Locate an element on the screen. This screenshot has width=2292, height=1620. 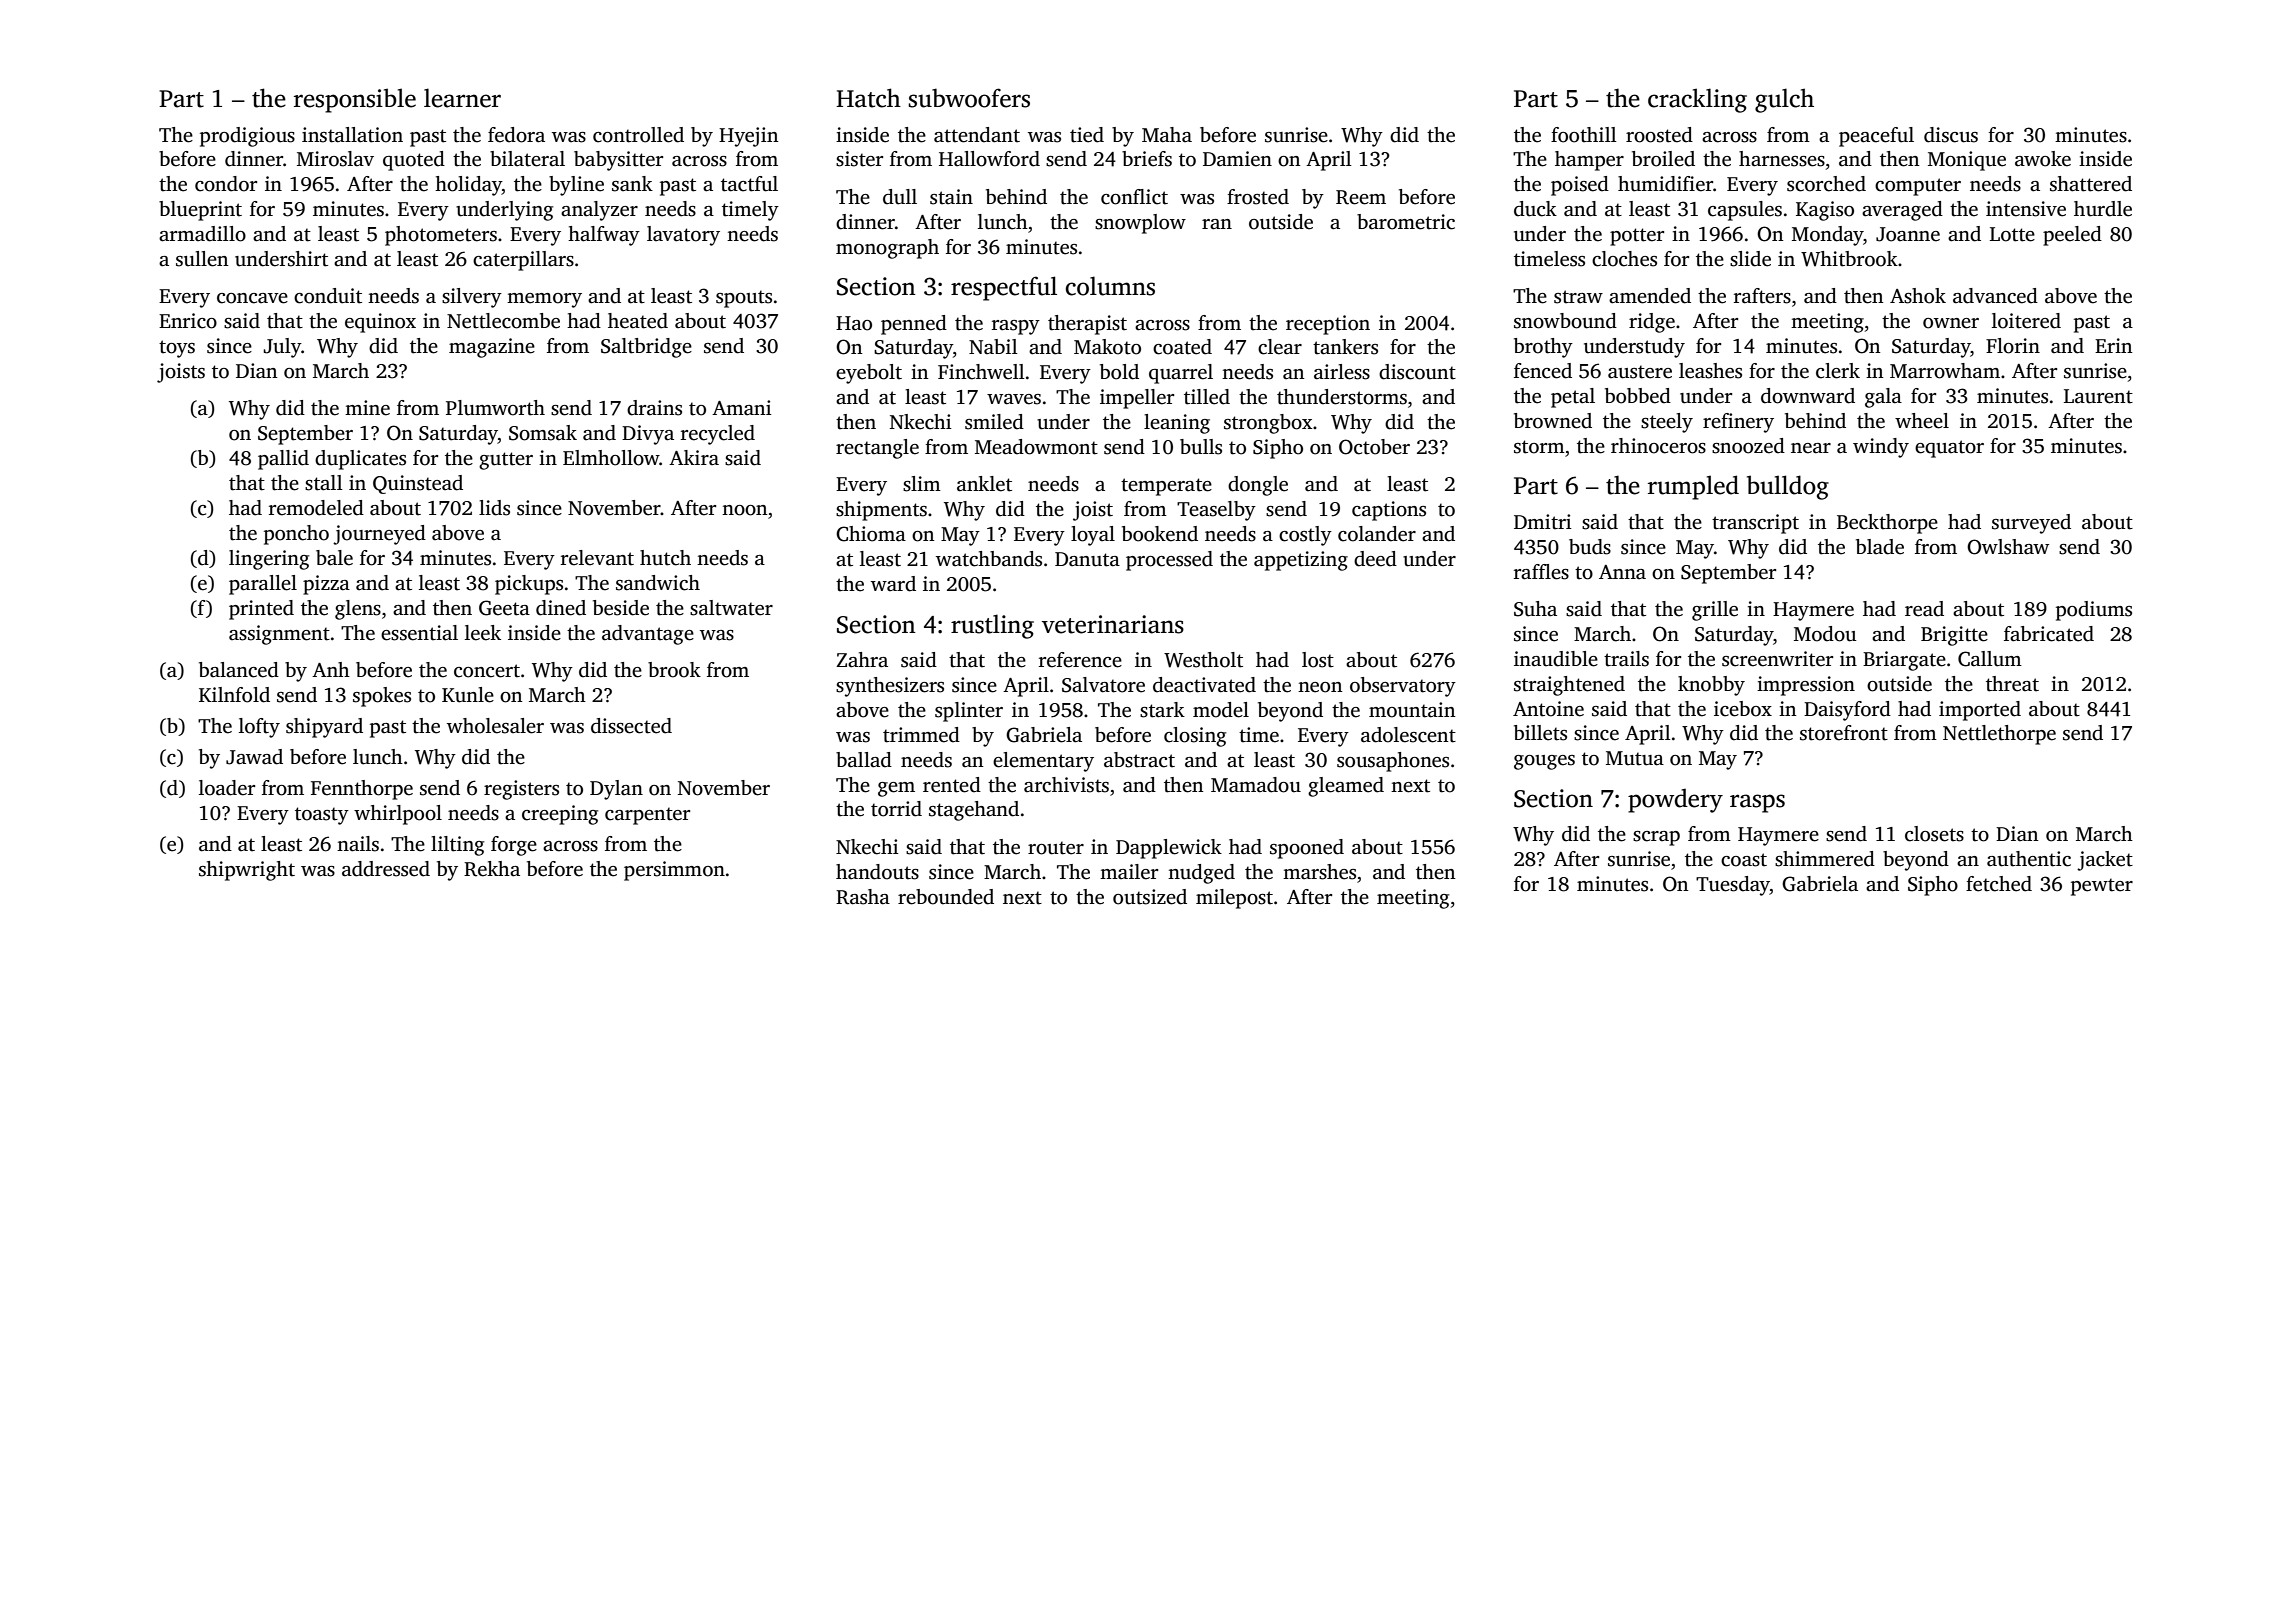
smiled is located at coordinates (994, 422).
